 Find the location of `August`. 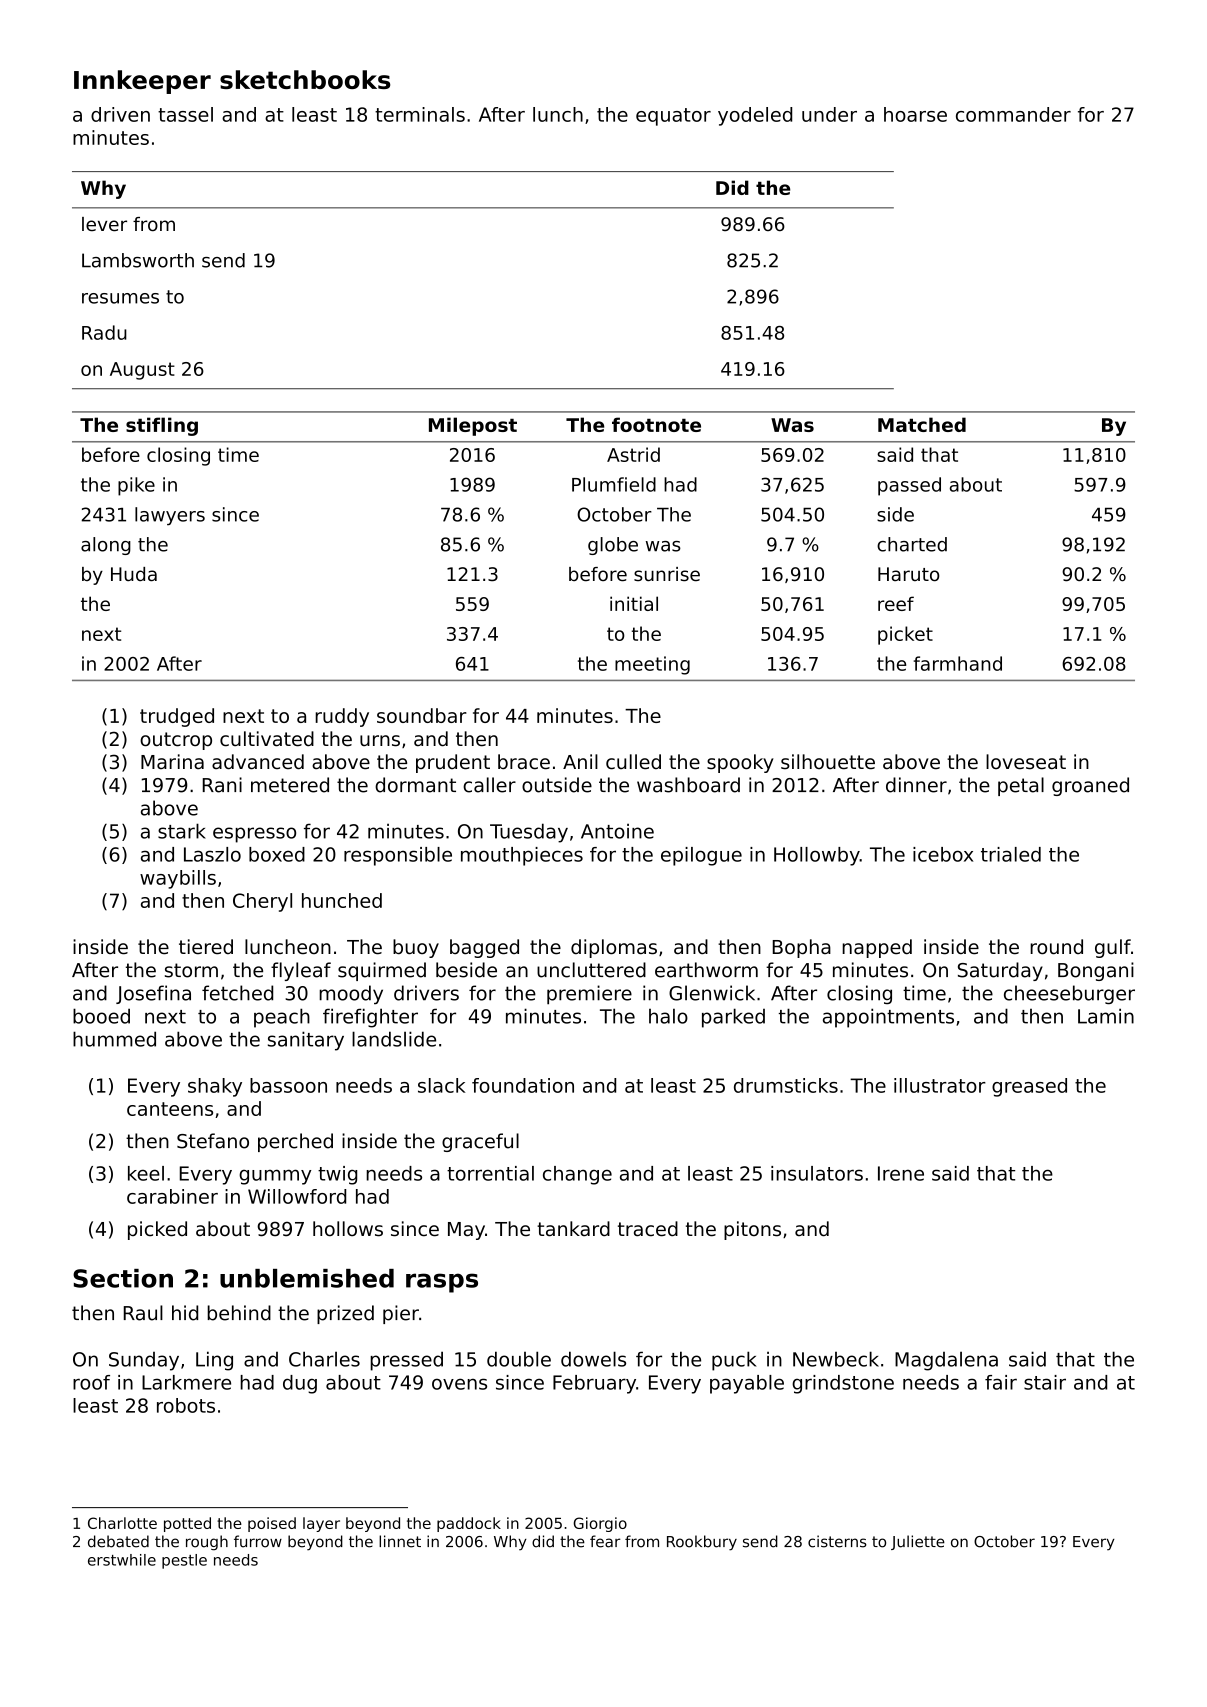

August is located at coordinates (142, 371).
